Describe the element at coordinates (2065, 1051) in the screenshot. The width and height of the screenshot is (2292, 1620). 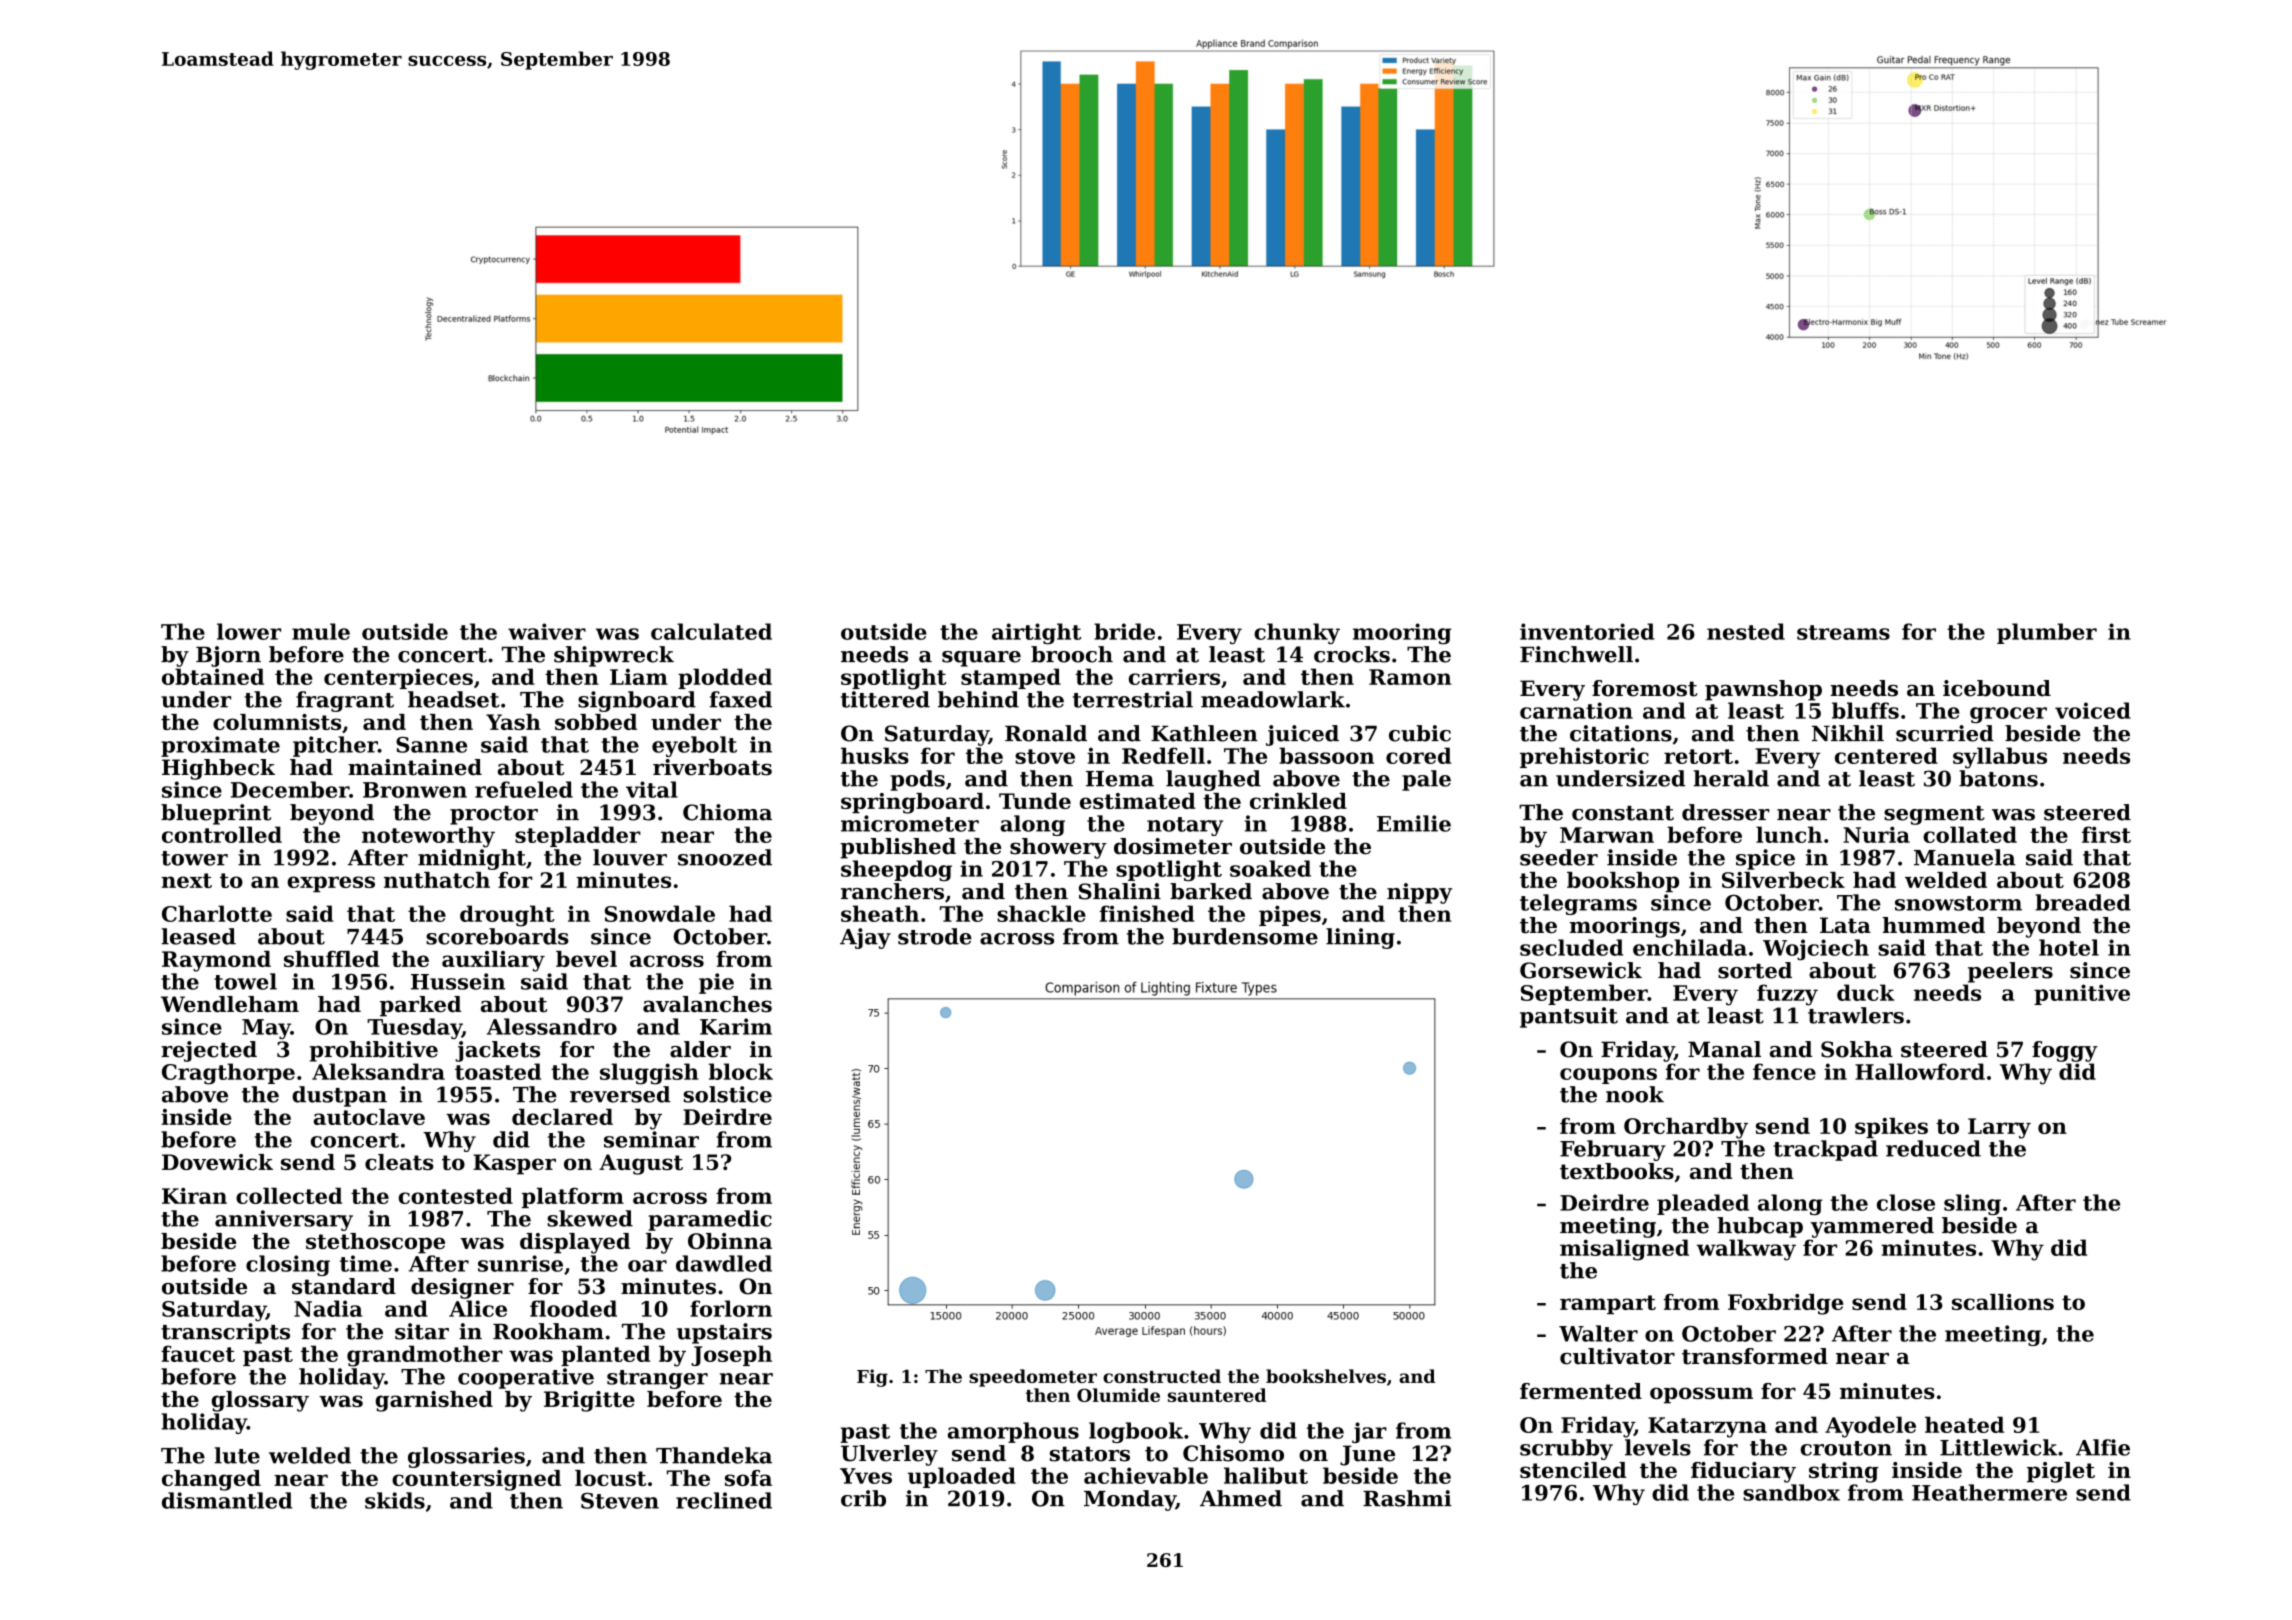
I see `foggy` at that location.
